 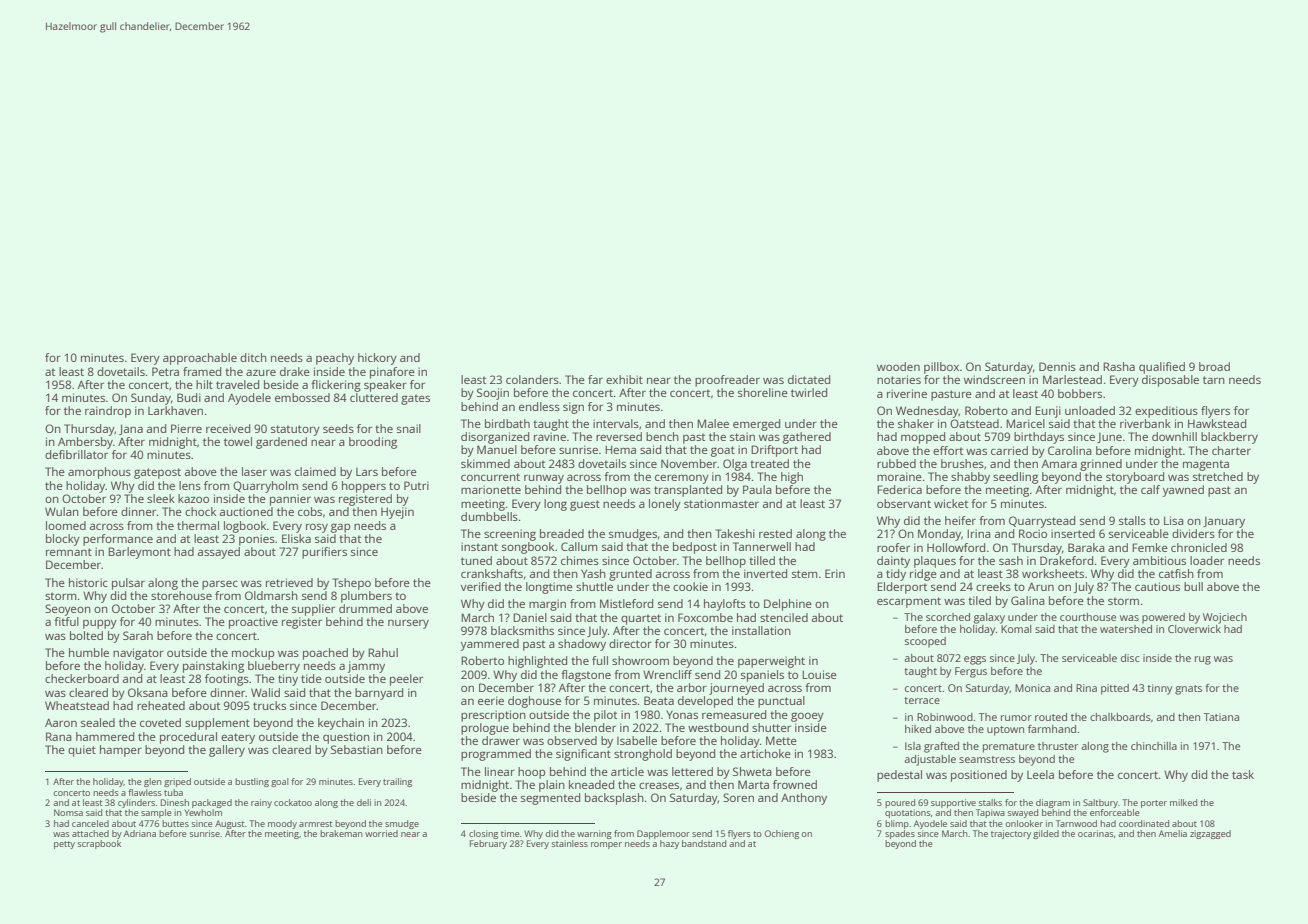 What do you see at coordinates (637, 740) in the screenshot?
I see `Isabelle` at bounding box center [637, 740].
